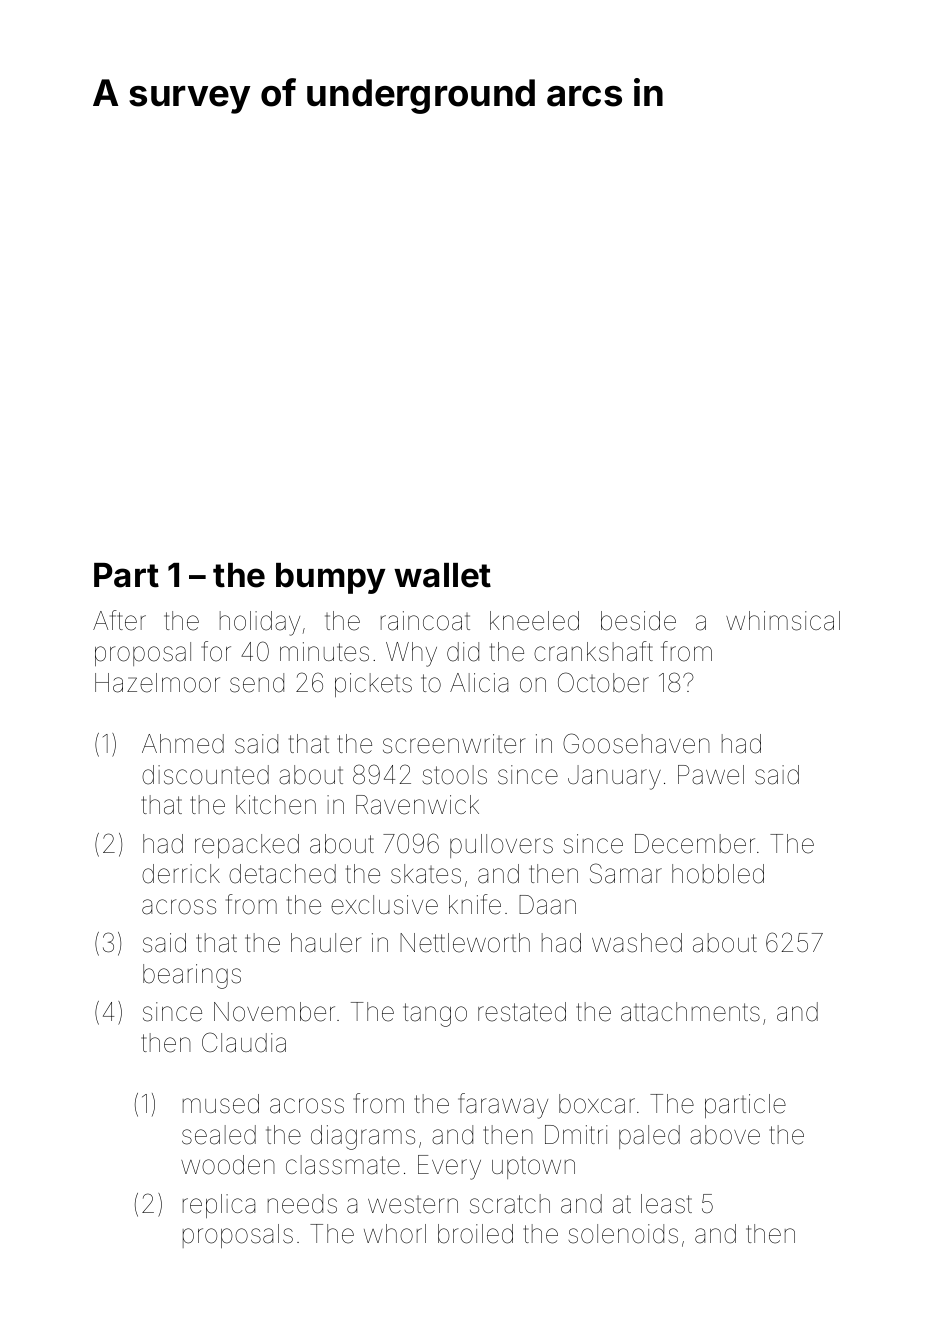  I want to click on solenoids, so click(623, 1234).
